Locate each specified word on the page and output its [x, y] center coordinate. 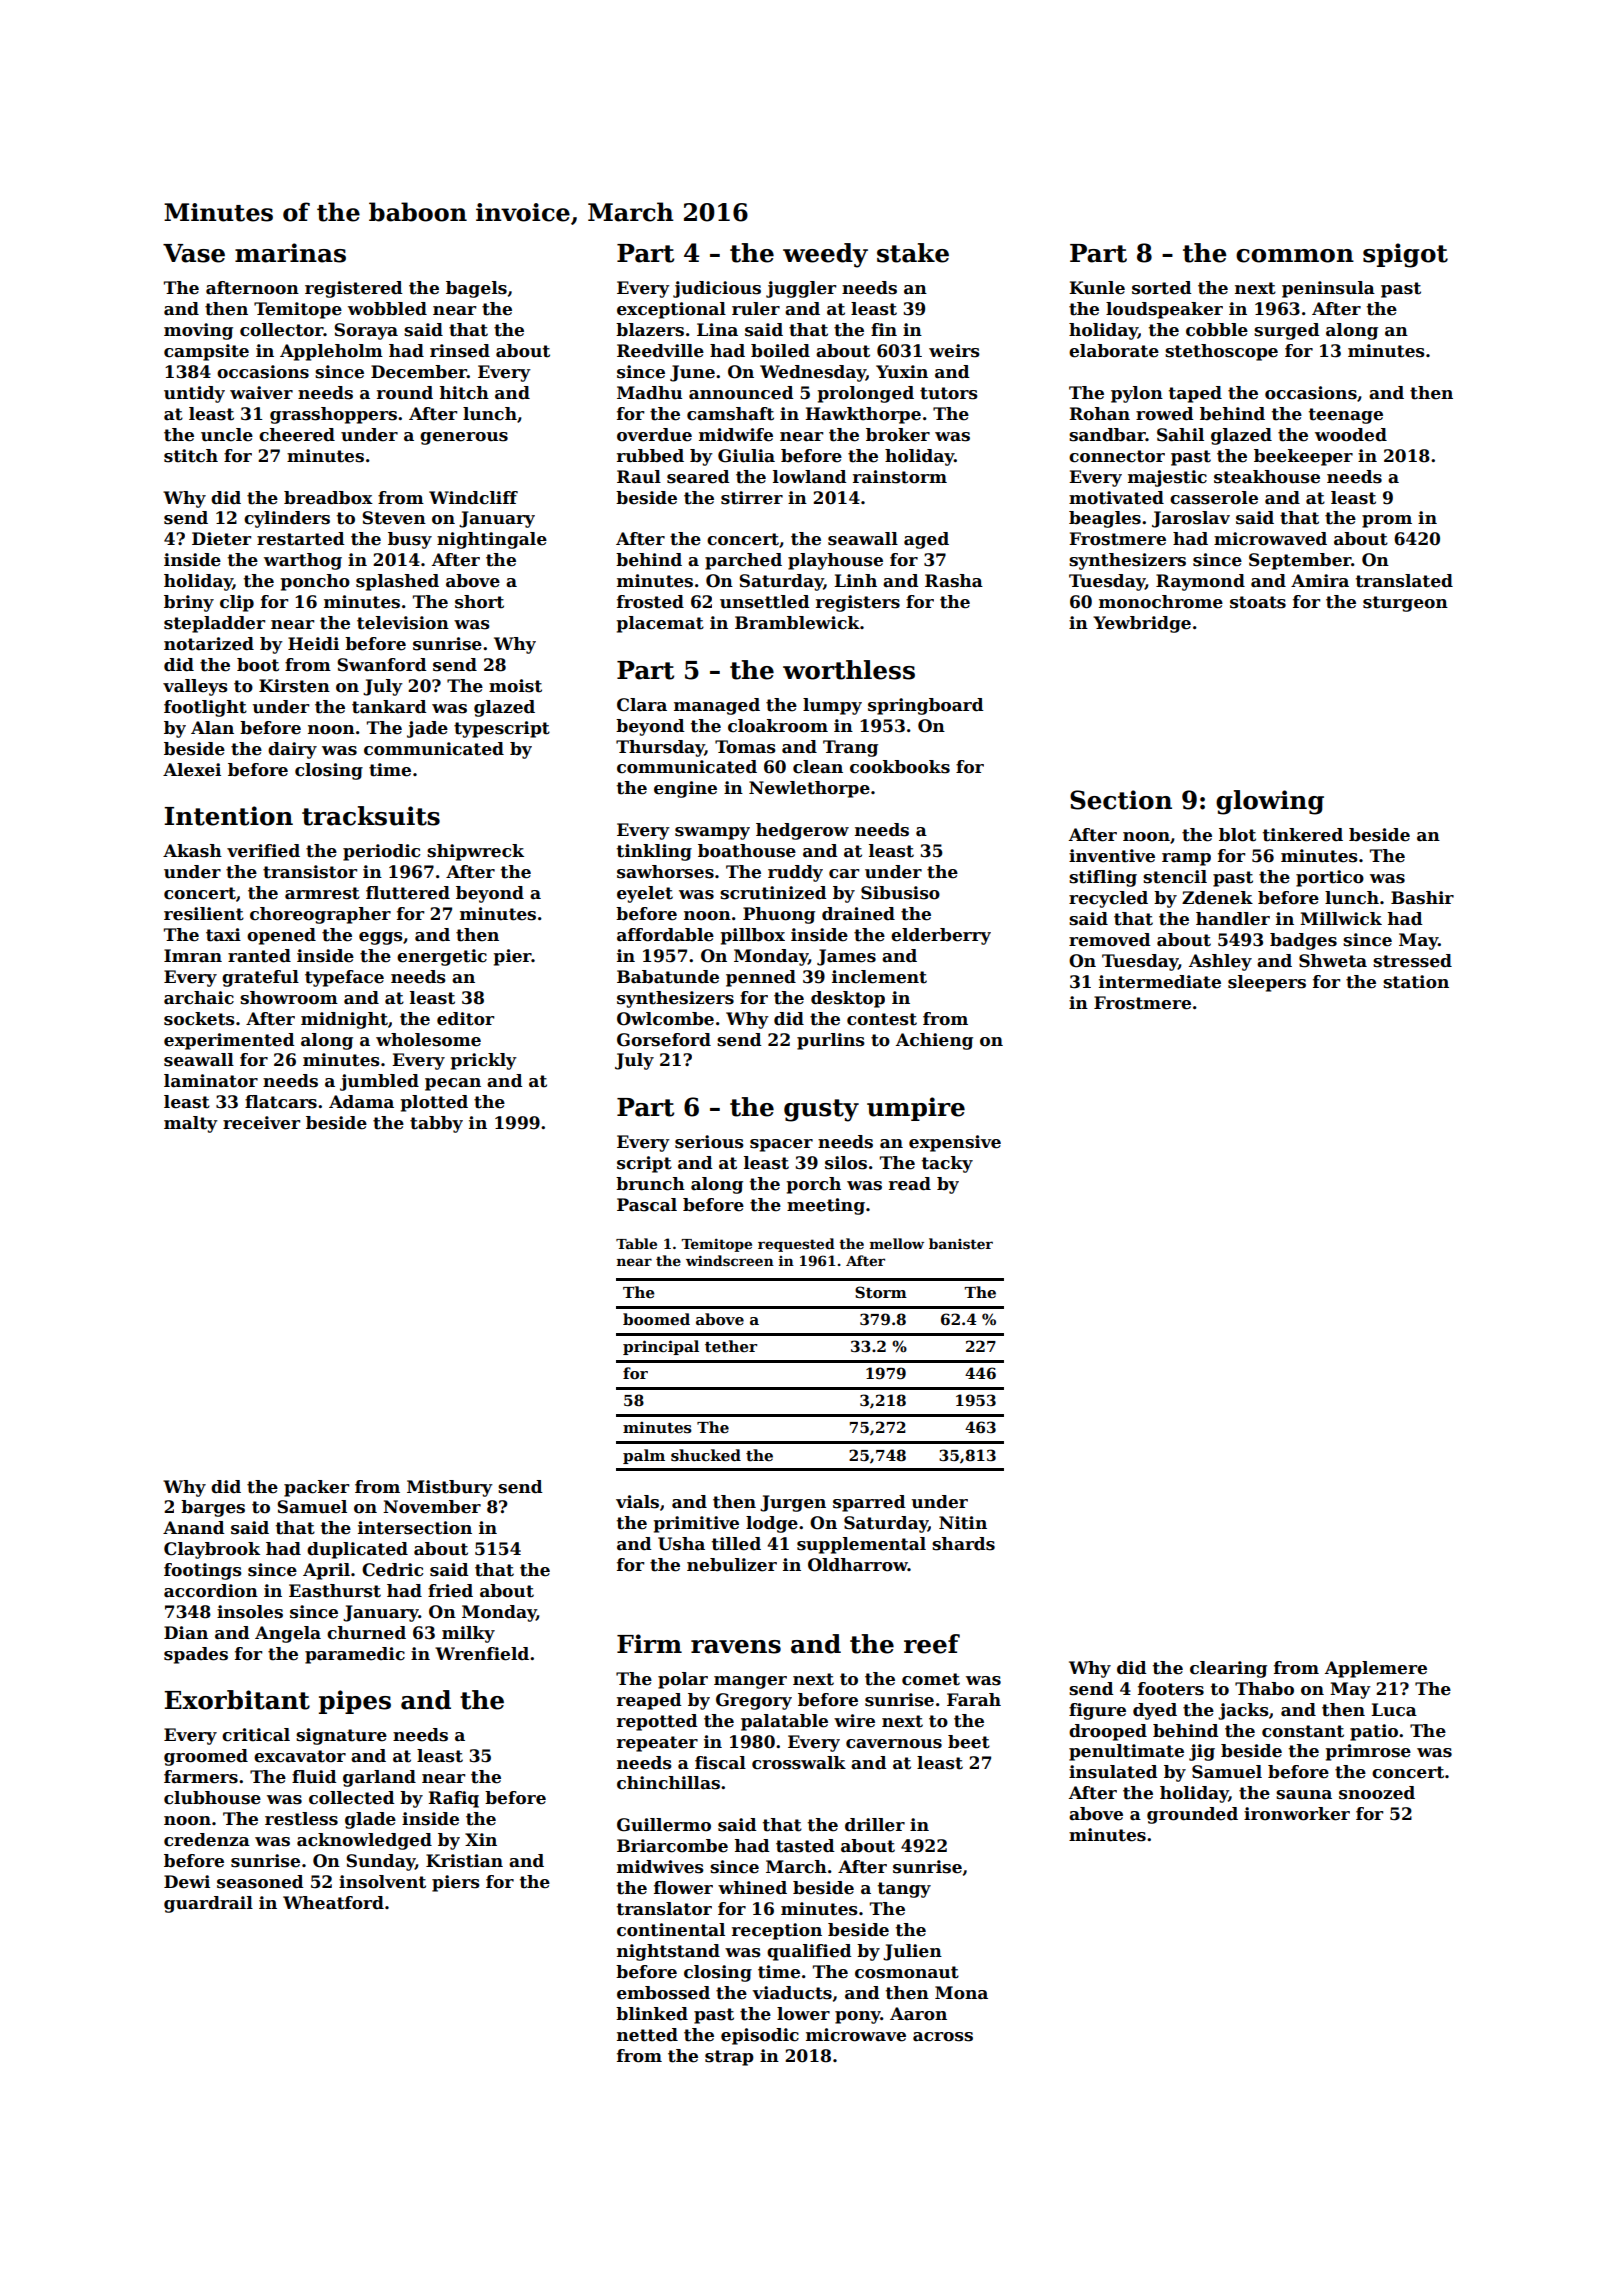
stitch [191, 456]
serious [709, 1142]
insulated [1113, 1772]
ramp [1186, 859]
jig [1202, 1752]
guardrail [208, 1904]
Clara [642, 705]
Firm [649, 1643]
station [1416, 982]
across [943, 2037]
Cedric [392, 1570]
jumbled [379, 1082]
